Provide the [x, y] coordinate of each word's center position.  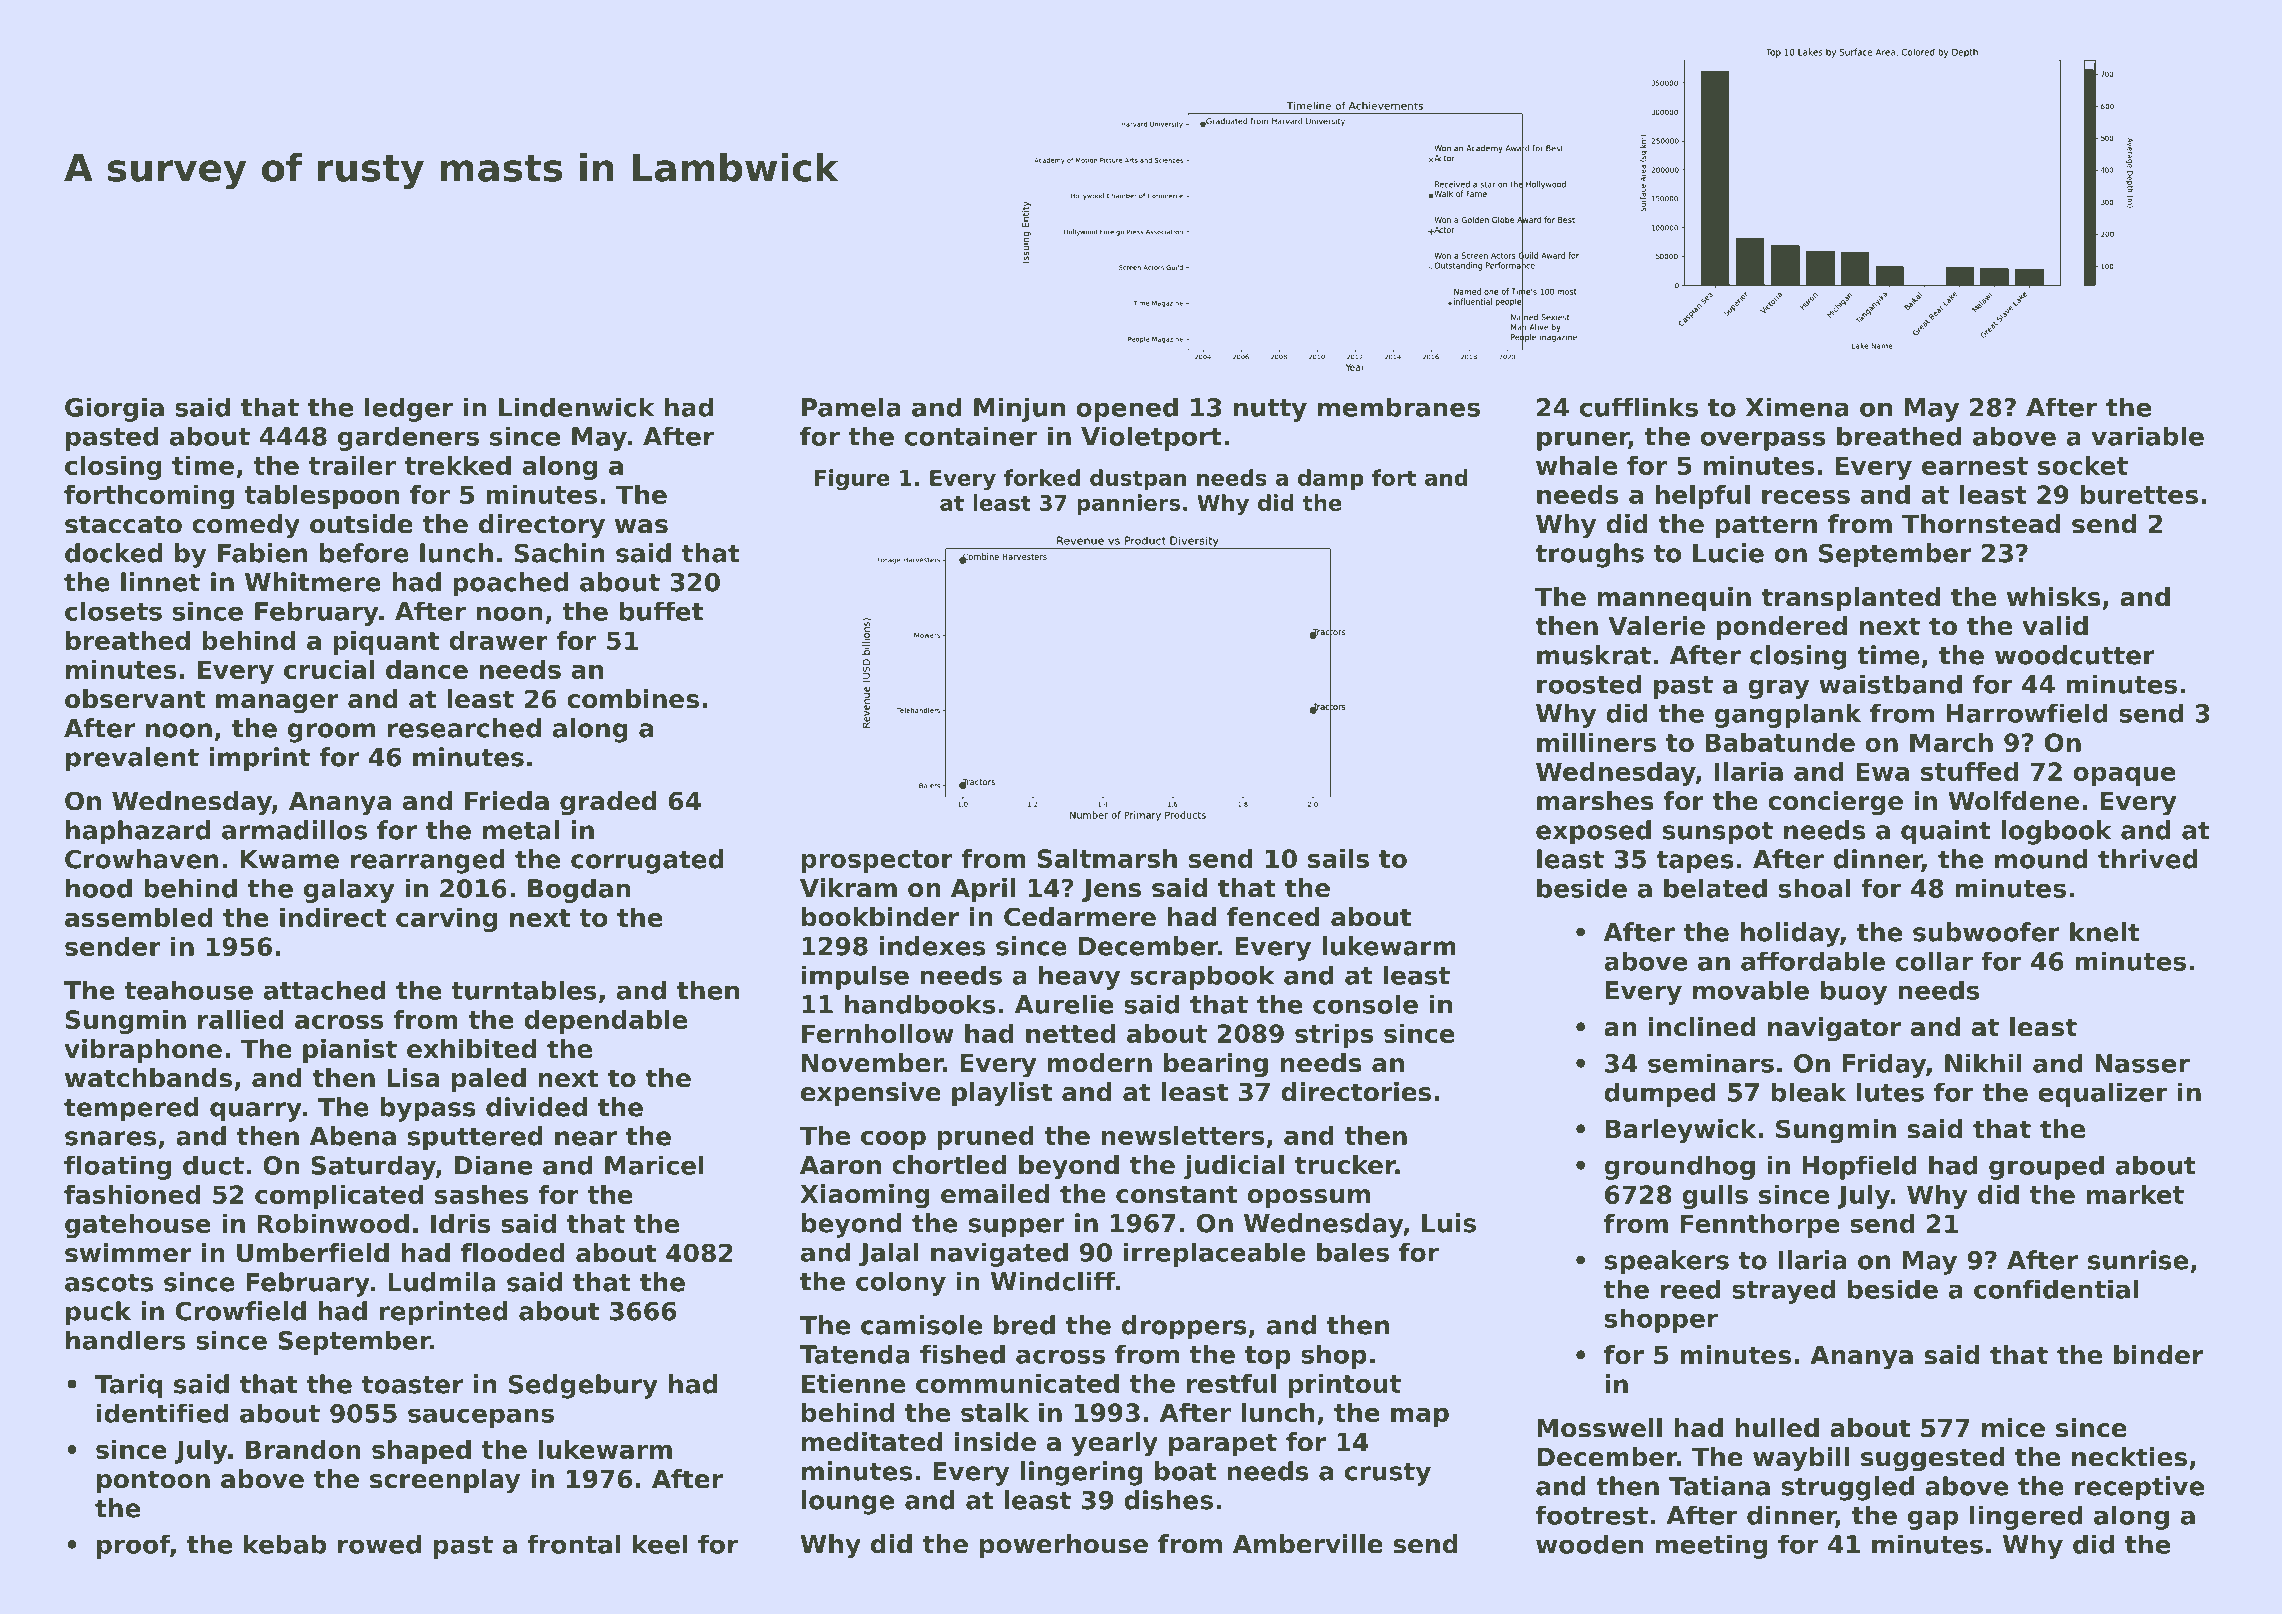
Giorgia [114, 409]
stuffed [1970, 771]
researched [464, 728]
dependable [605, 1022]
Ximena [1797, 407]
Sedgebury [583, 1386]
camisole [921, 1325]
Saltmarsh [1107, 858]
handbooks [920, 1004]
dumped [1660, 1094]
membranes [1399, 407]
